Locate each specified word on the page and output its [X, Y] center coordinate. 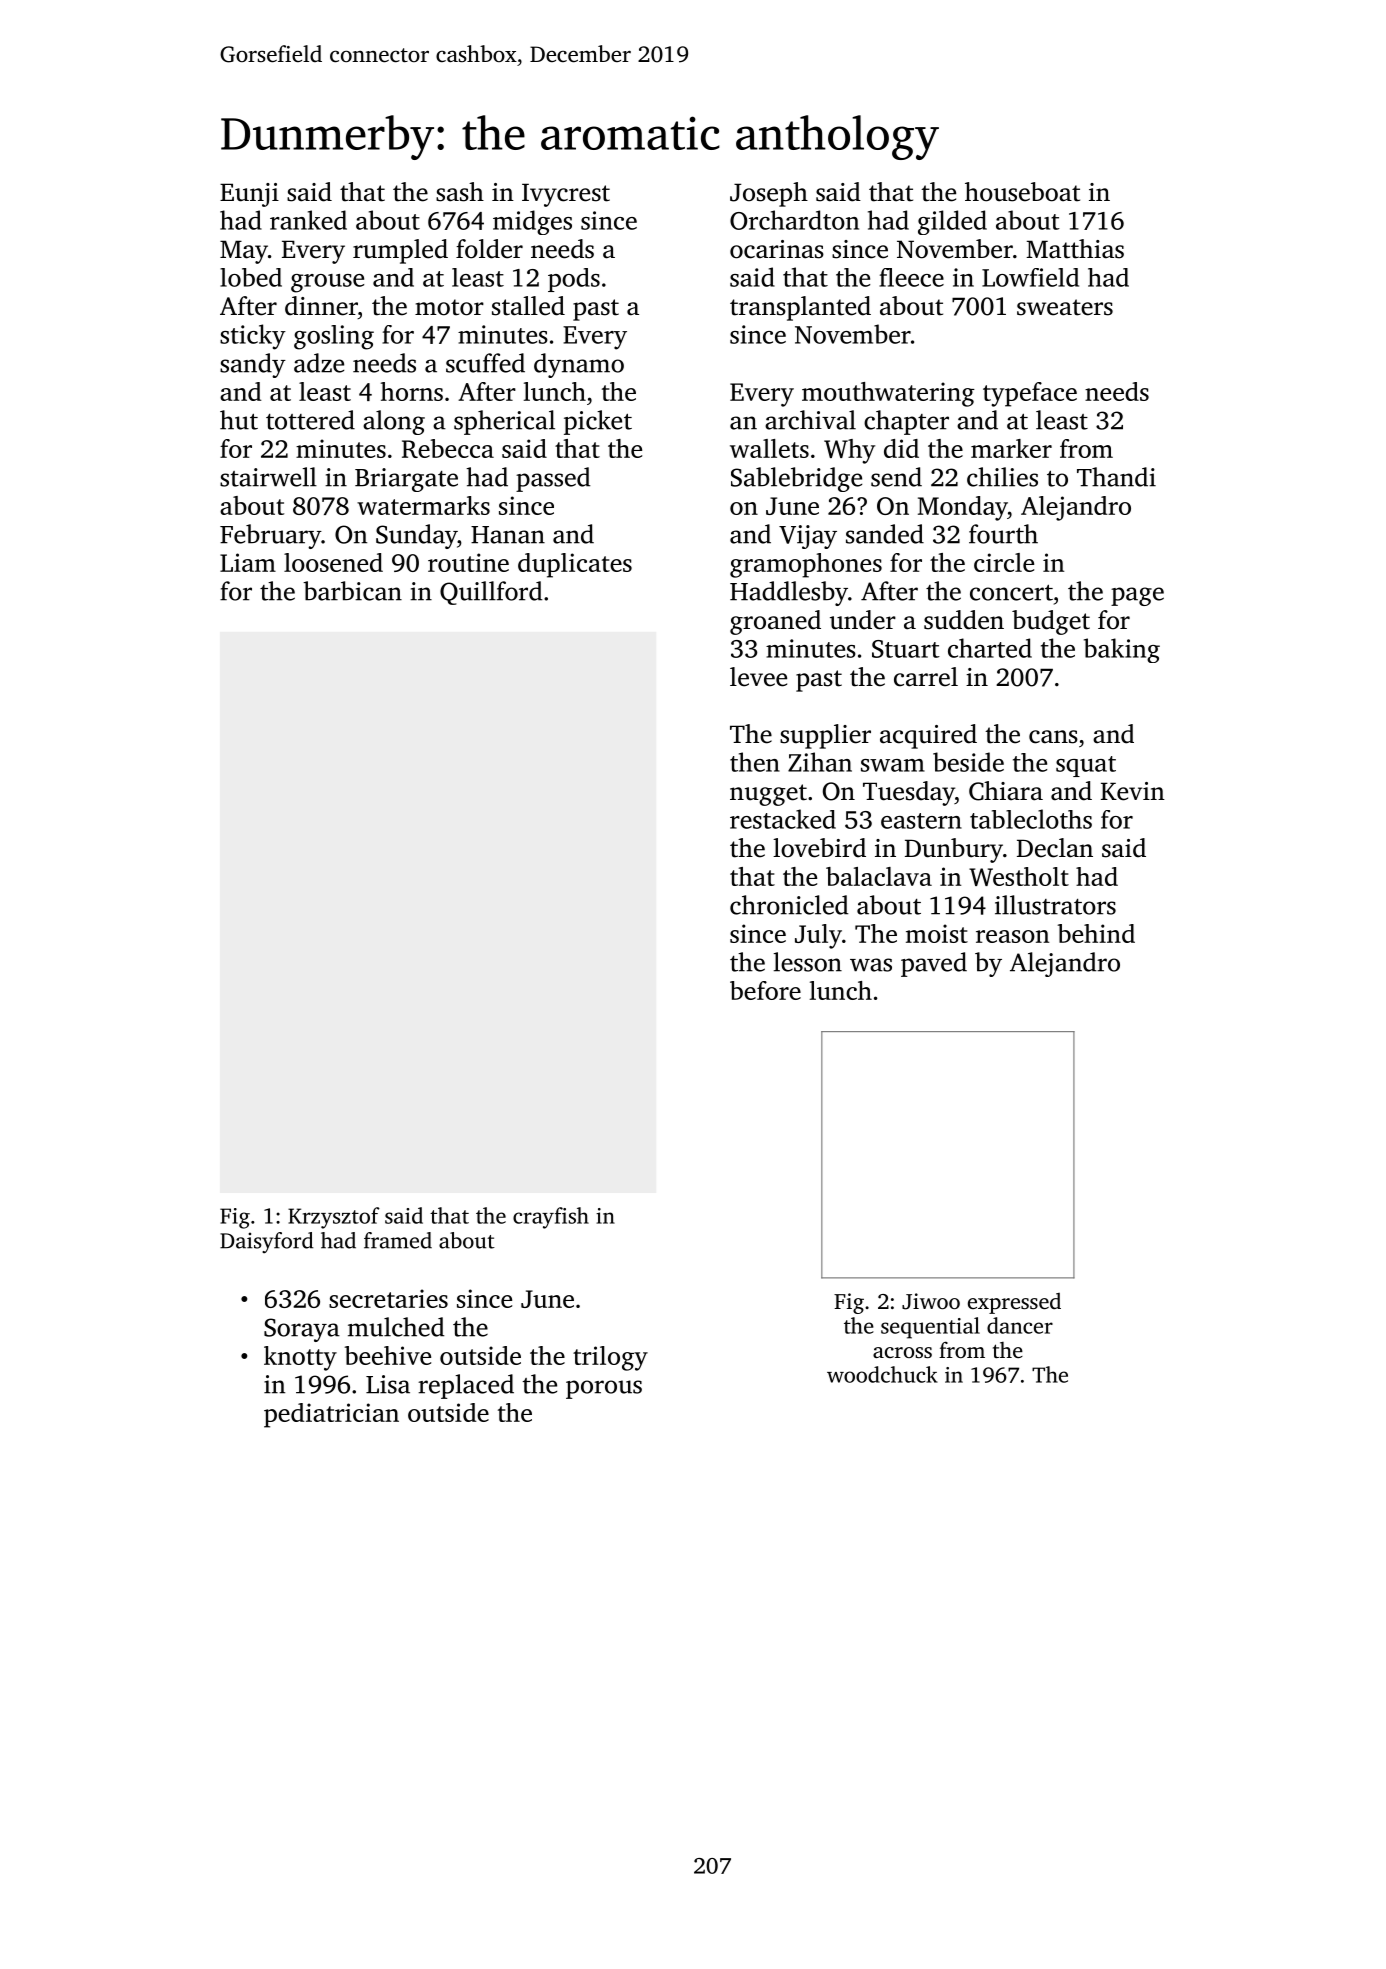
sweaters [1065, 307]
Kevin [1133, 791]
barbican [352, 591]
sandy [253, 365]
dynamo [579, 365]
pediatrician [331, 1415]
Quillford [491, 593]
